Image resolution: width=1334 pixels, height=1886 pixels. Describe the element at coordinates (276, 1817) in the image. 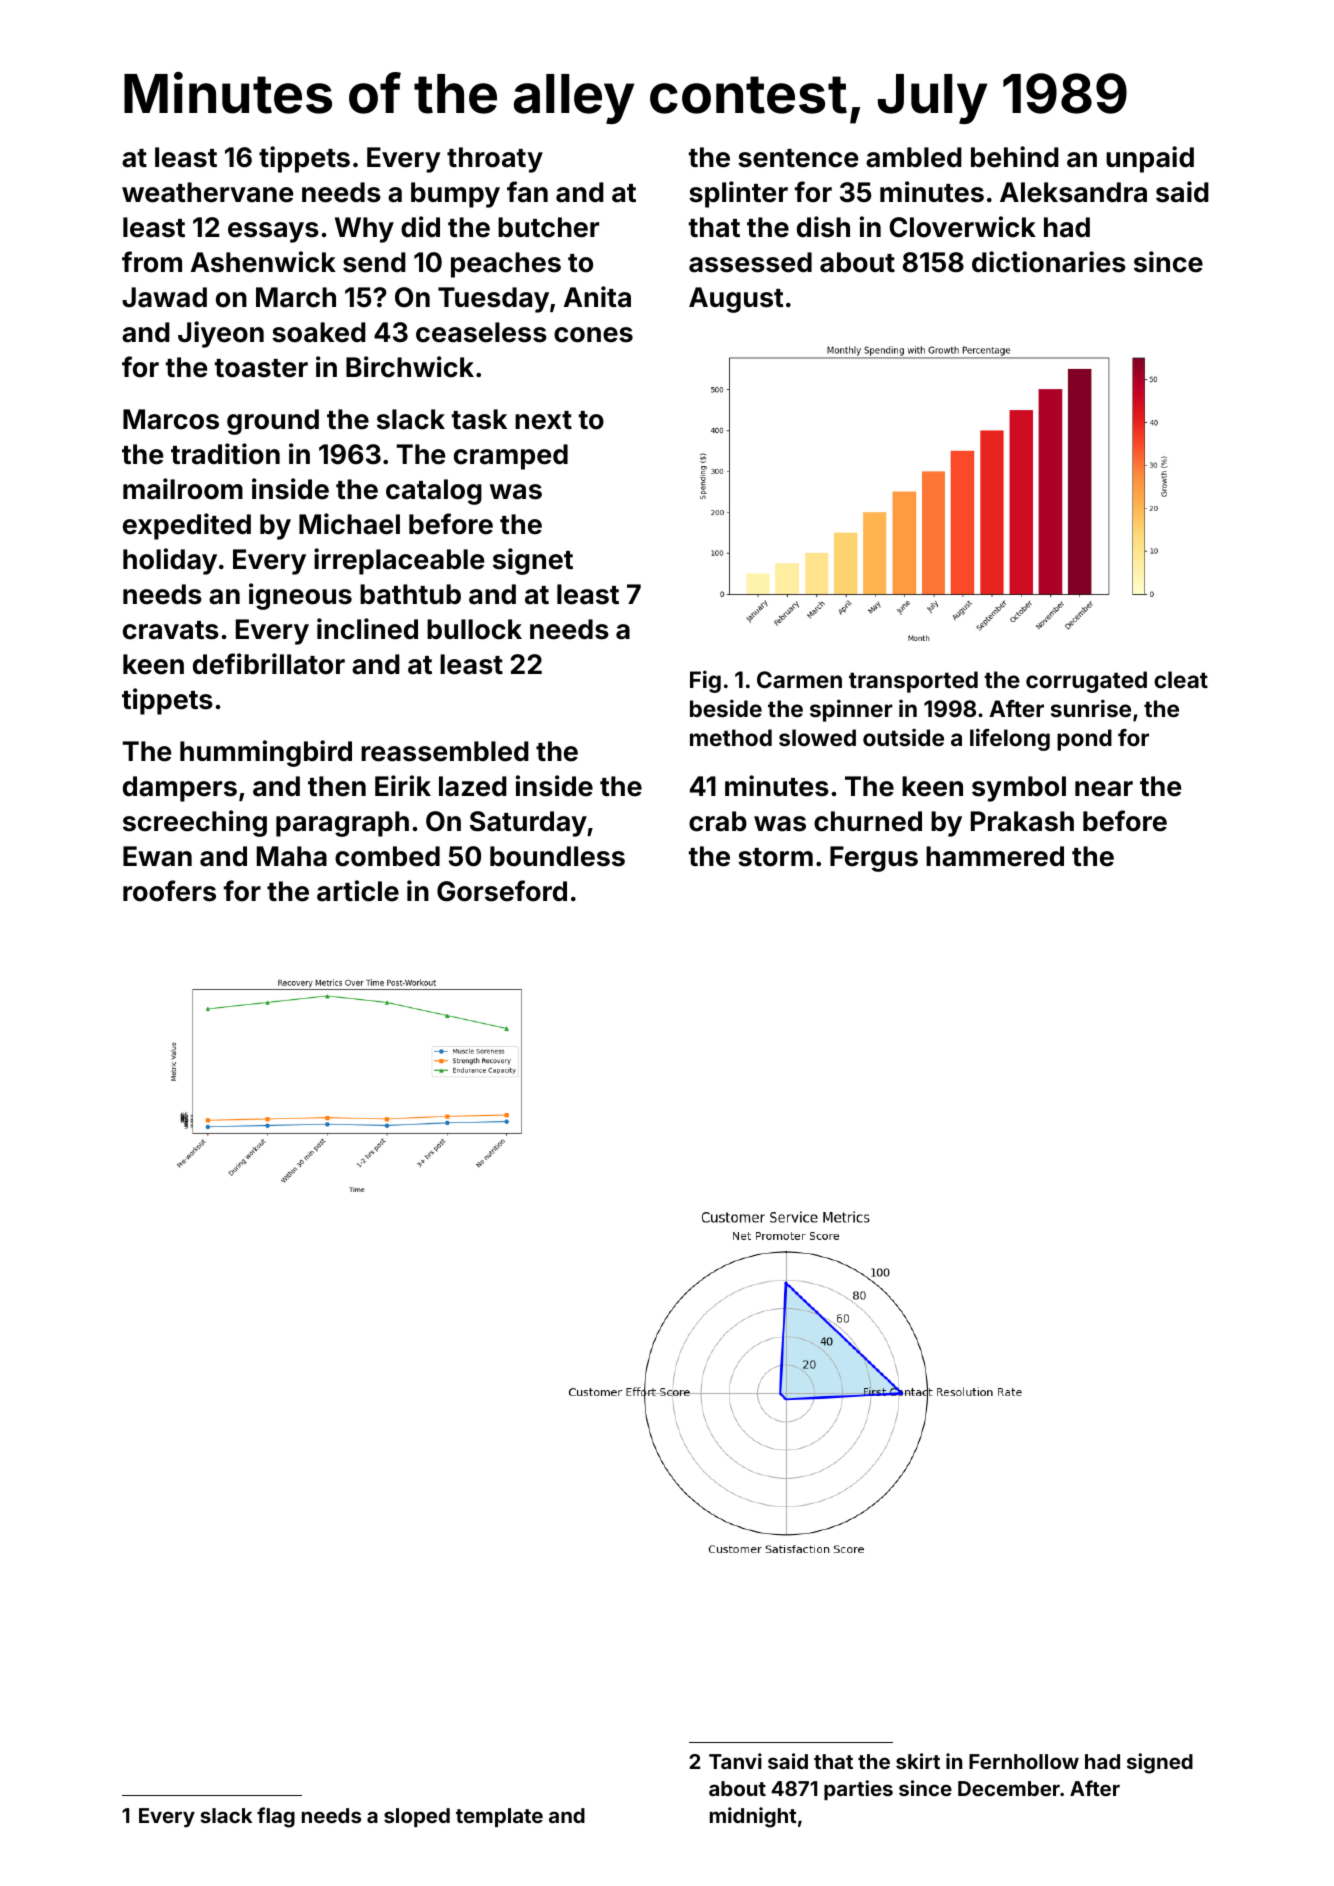

I see `flag` at that location.
